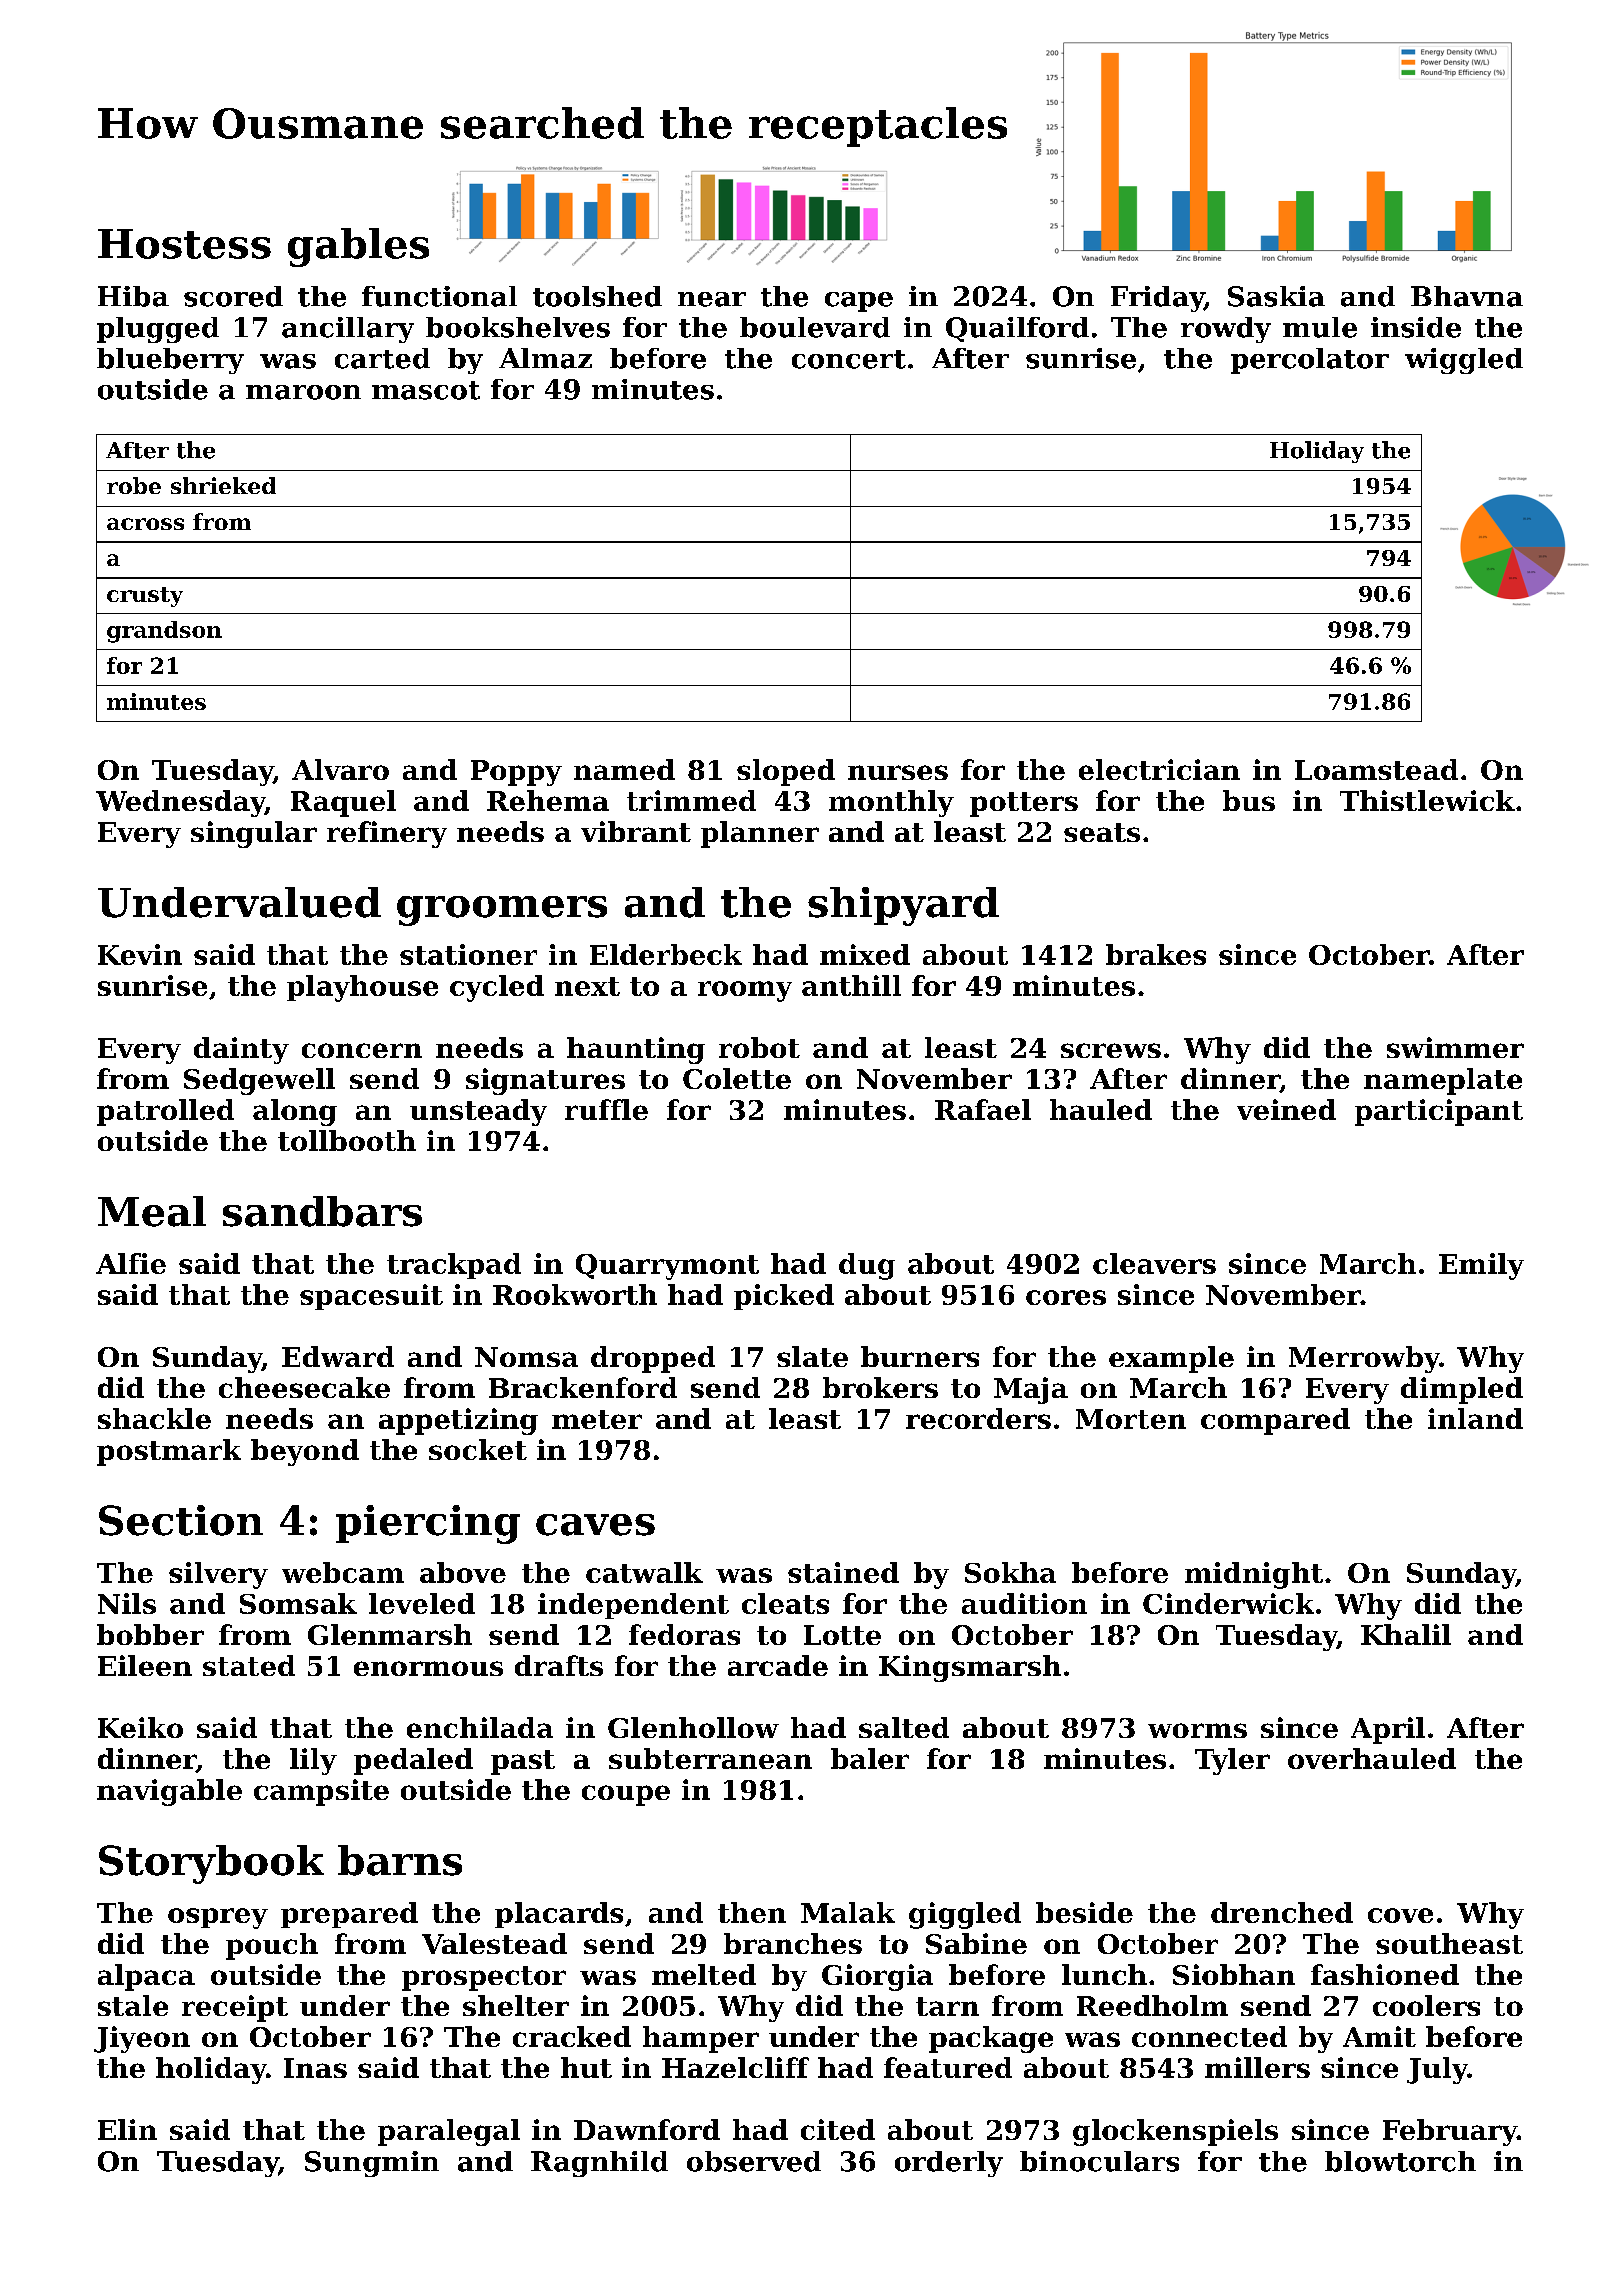 This image has width=1620, height=2292. I want to click on Hostess, so click(184, 244).
